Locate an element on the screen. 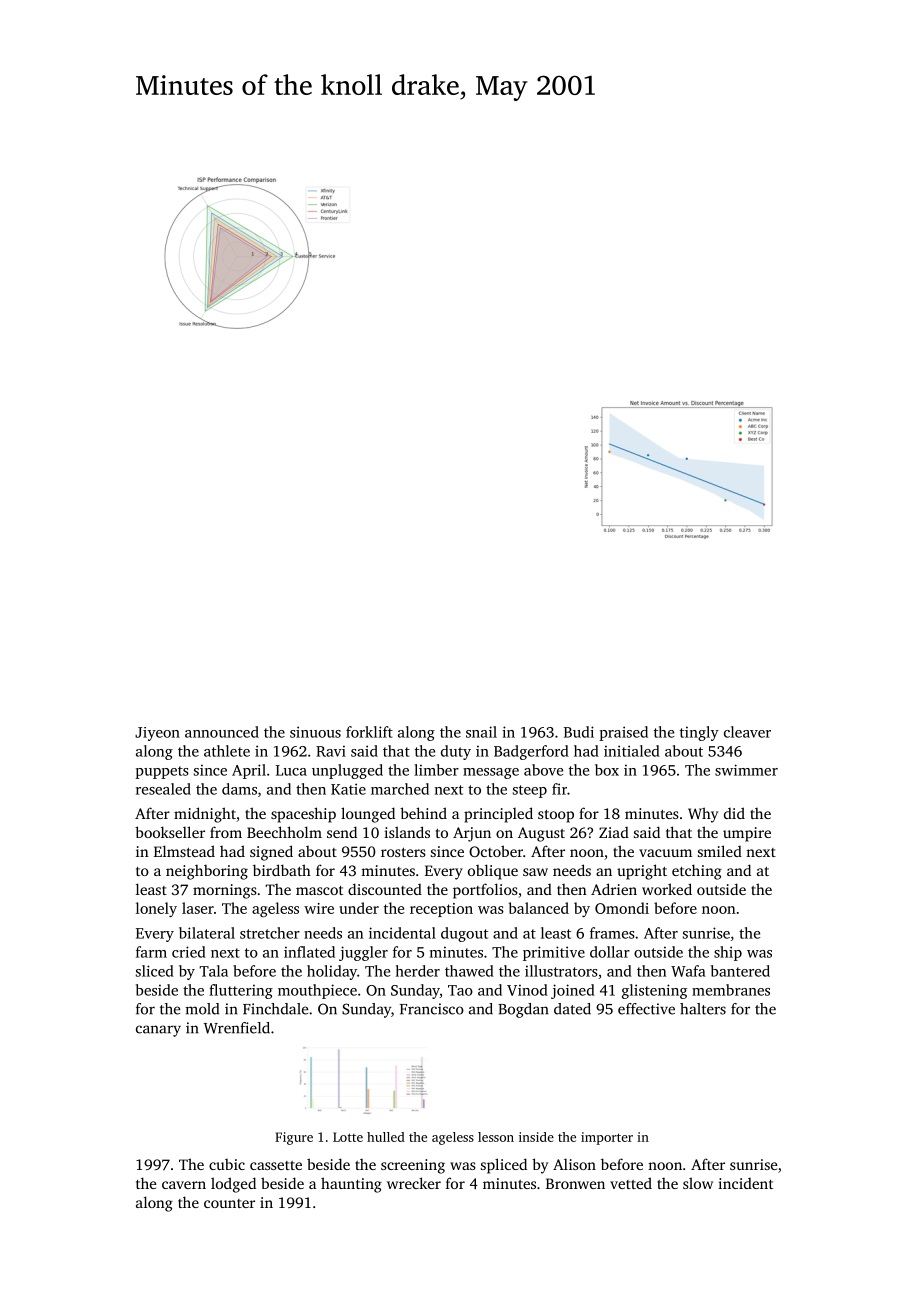 The image size is (924, 1311). rosters is located at coordinates (403, 852).
